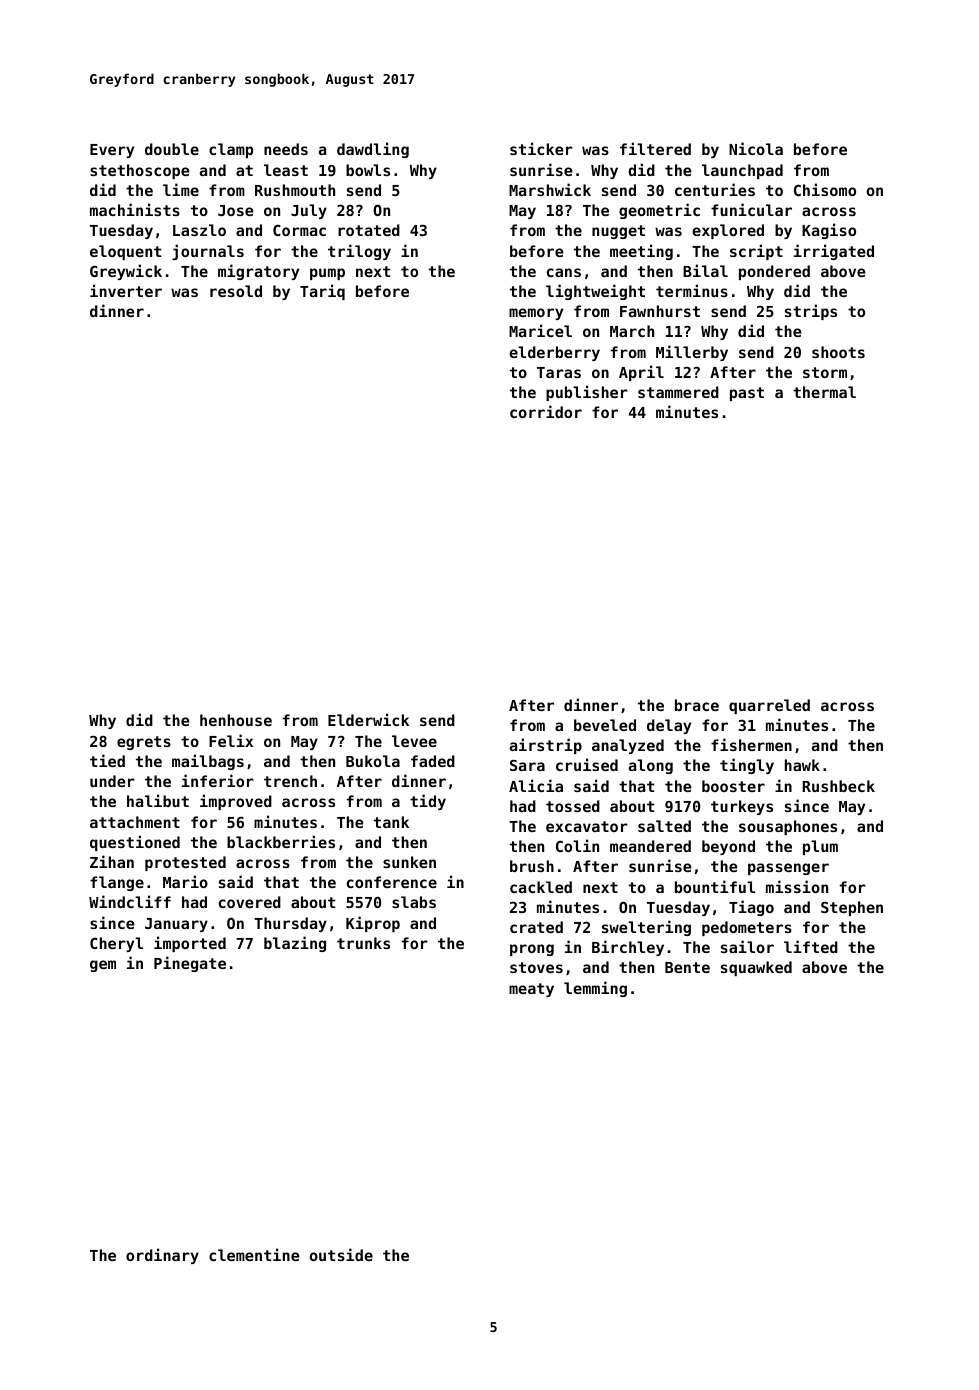  What do you see at coordinates (756, 148) in the image?
I see `Nicola` at bounding box center [756, 148].
